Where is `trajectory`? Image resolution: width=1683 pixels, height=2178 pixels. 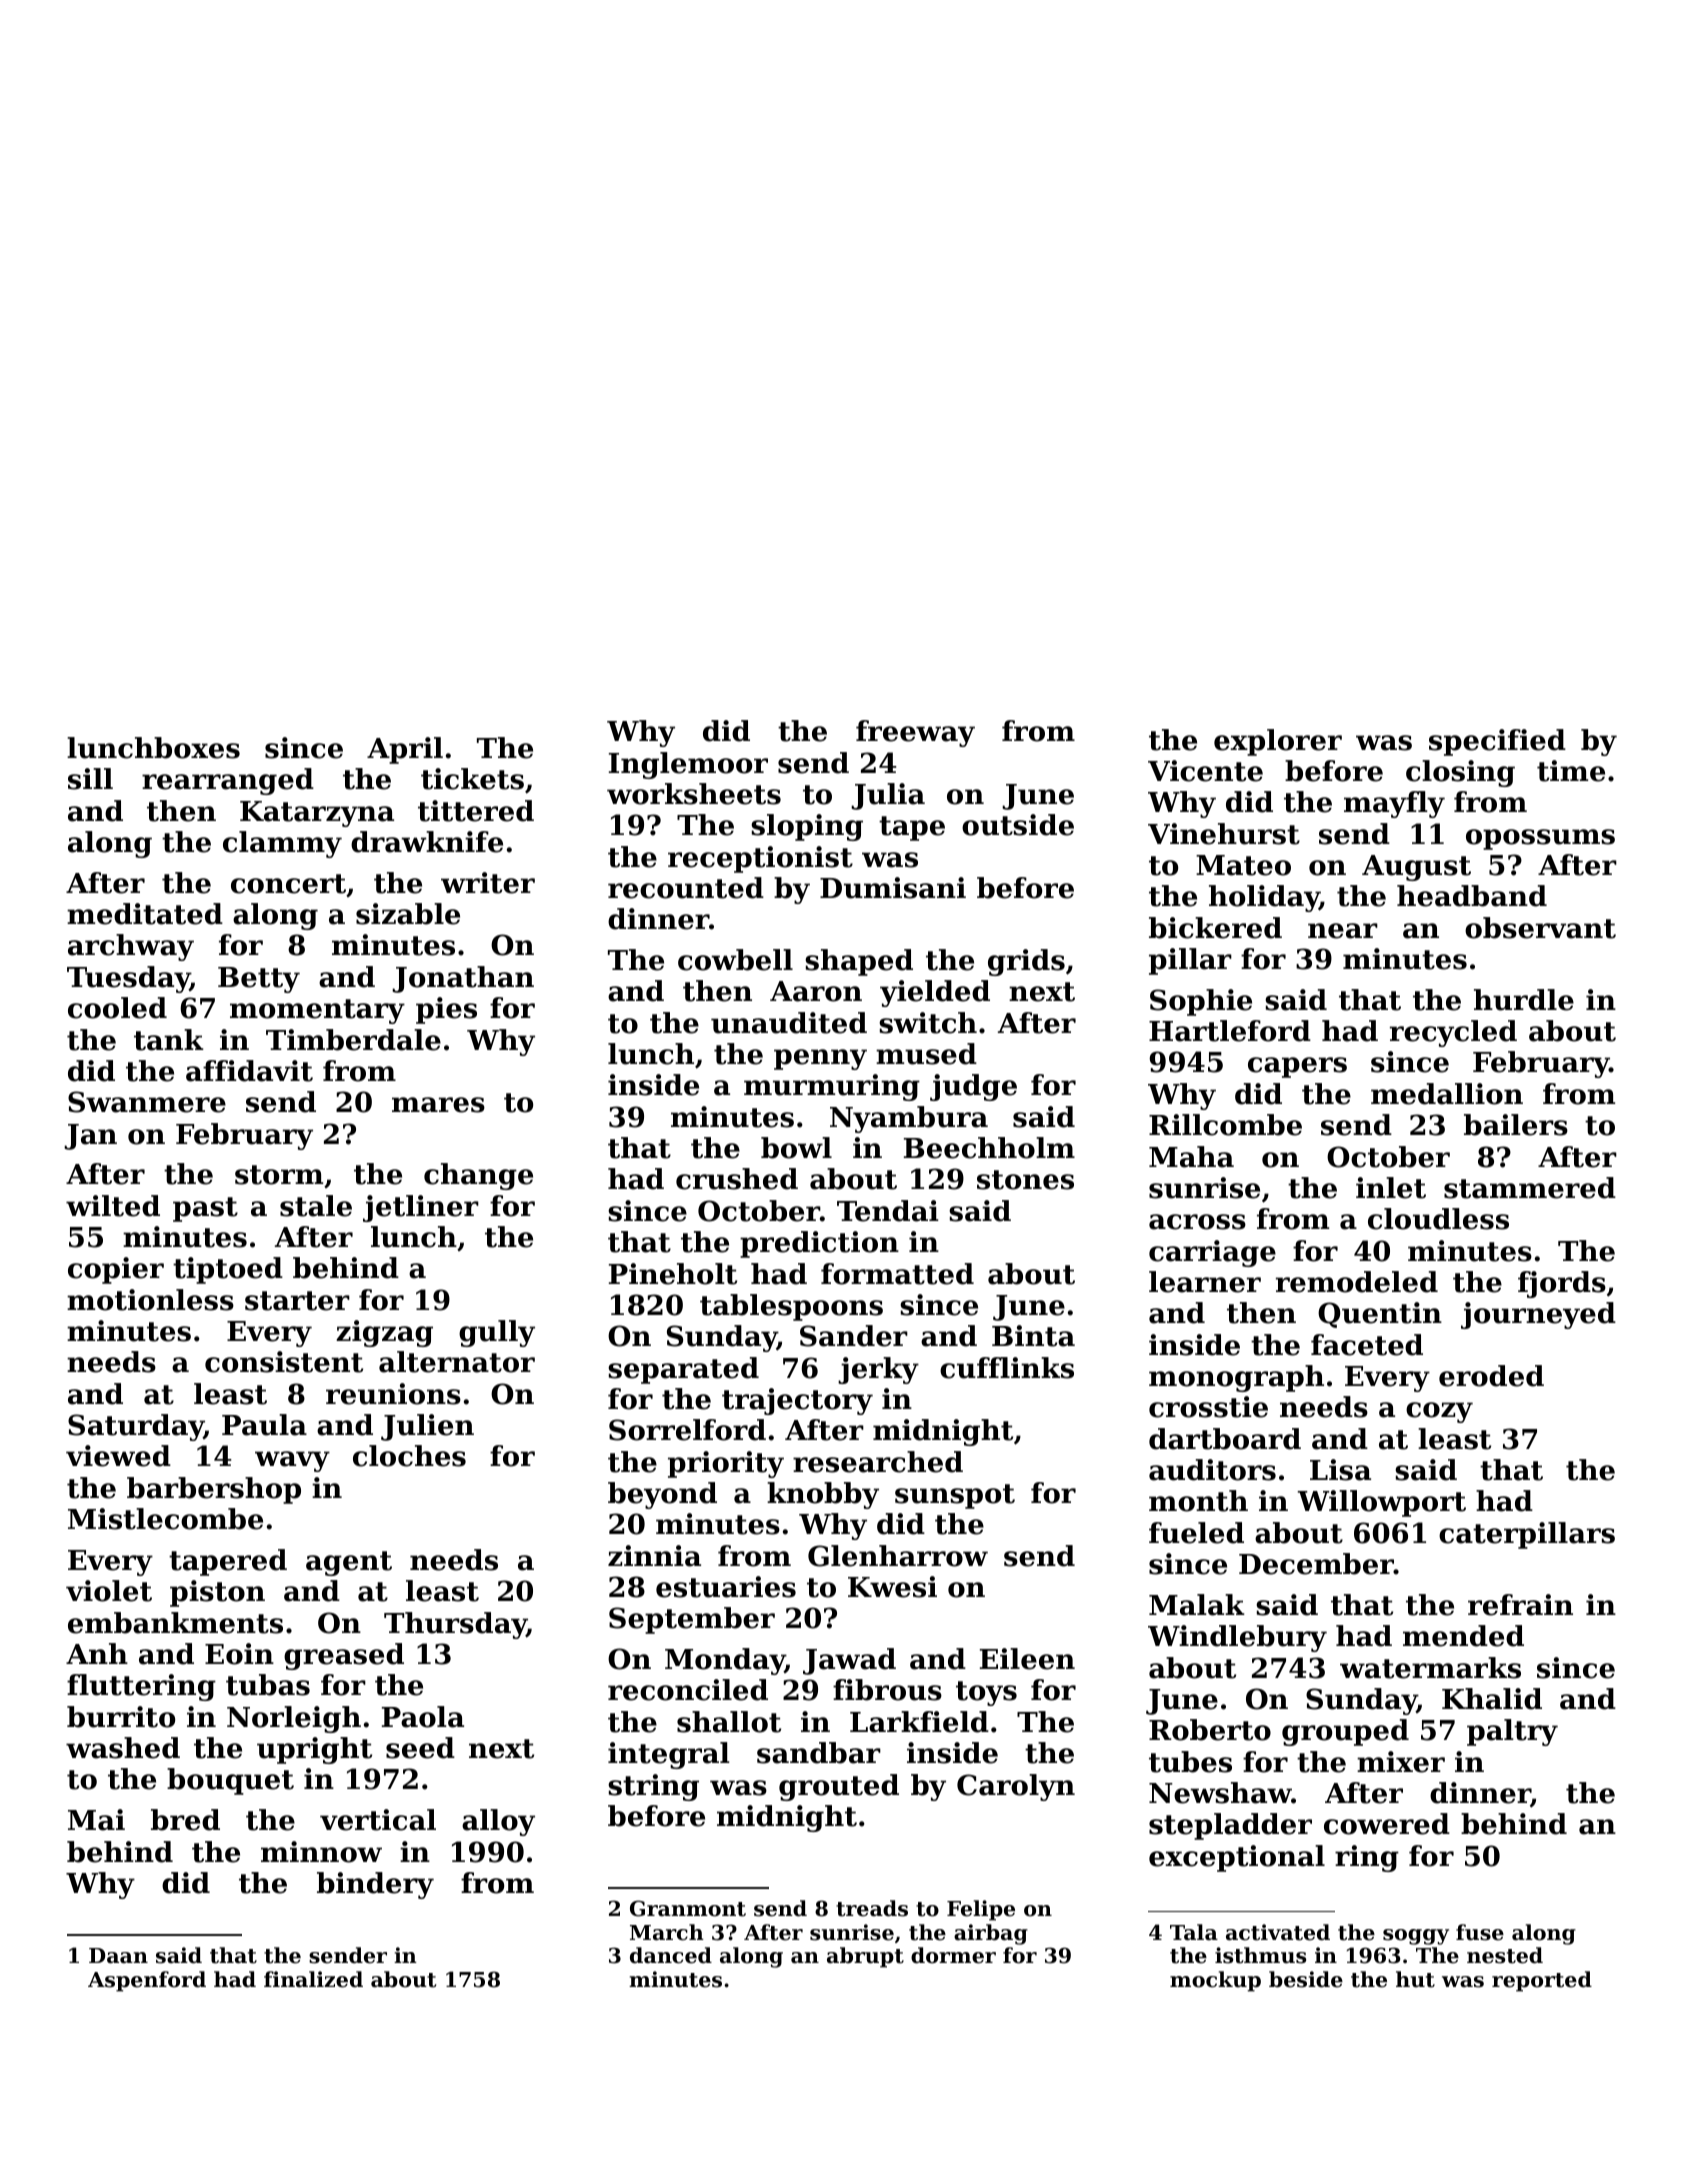
trajectory is located at coordinates (797, 1401).
